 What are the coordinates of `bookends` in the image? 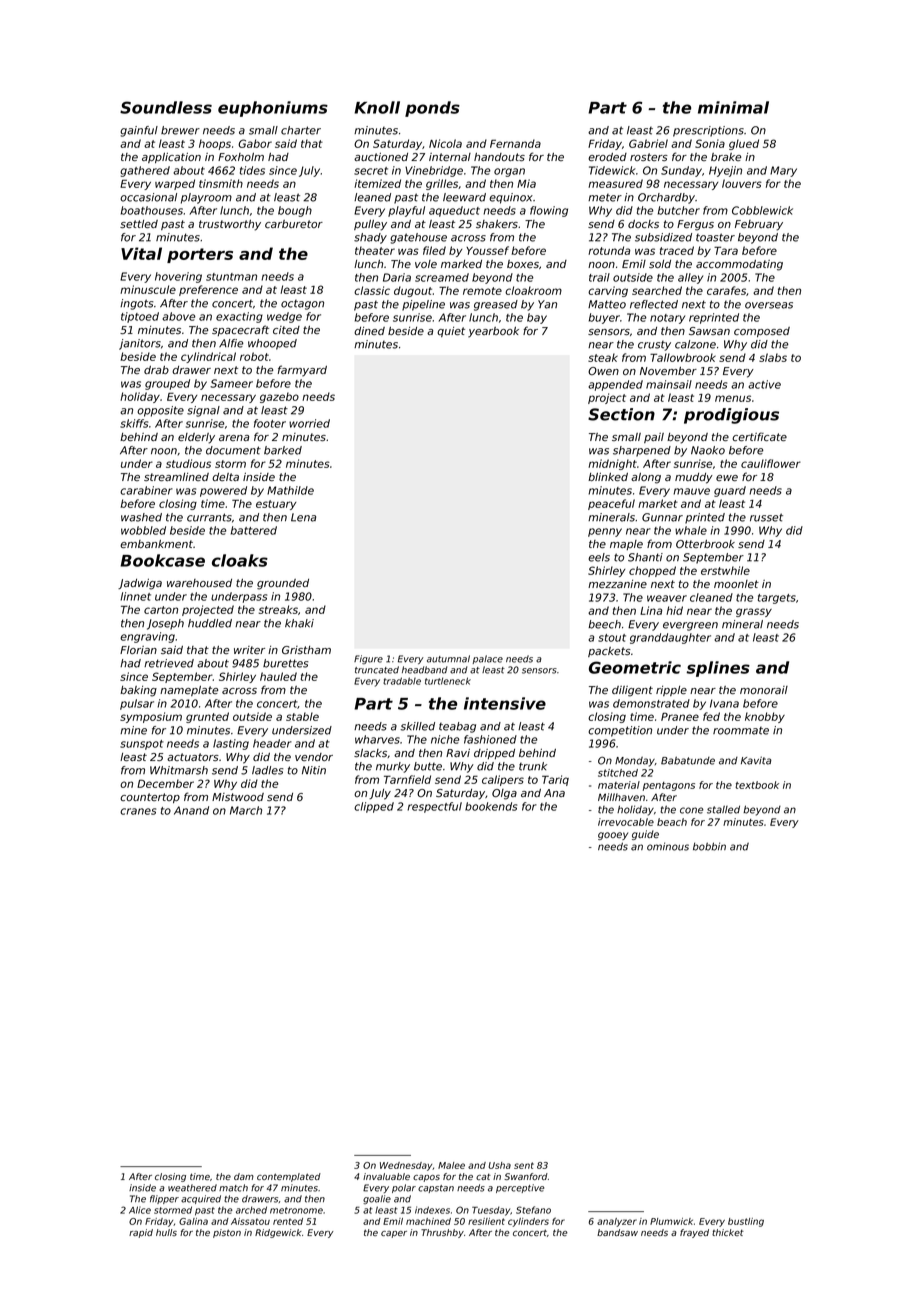 It's located at (491, 806).
